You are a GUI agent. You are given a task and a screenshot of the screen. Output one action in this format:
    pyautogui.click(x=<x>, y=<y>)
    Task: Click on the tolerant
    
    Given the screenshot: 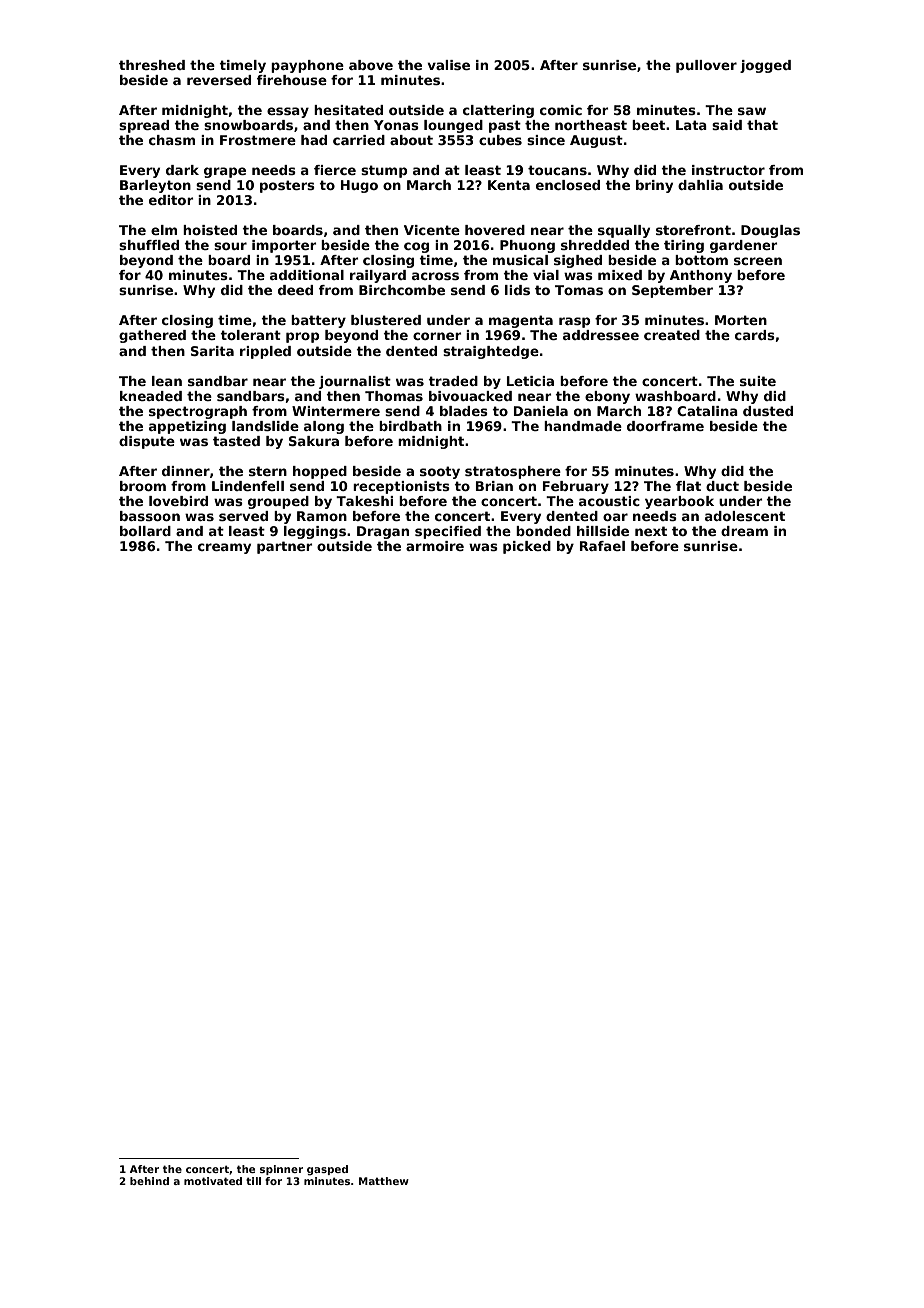 What is the action you would take?
    pyautogui.click(x=250, y=335)
